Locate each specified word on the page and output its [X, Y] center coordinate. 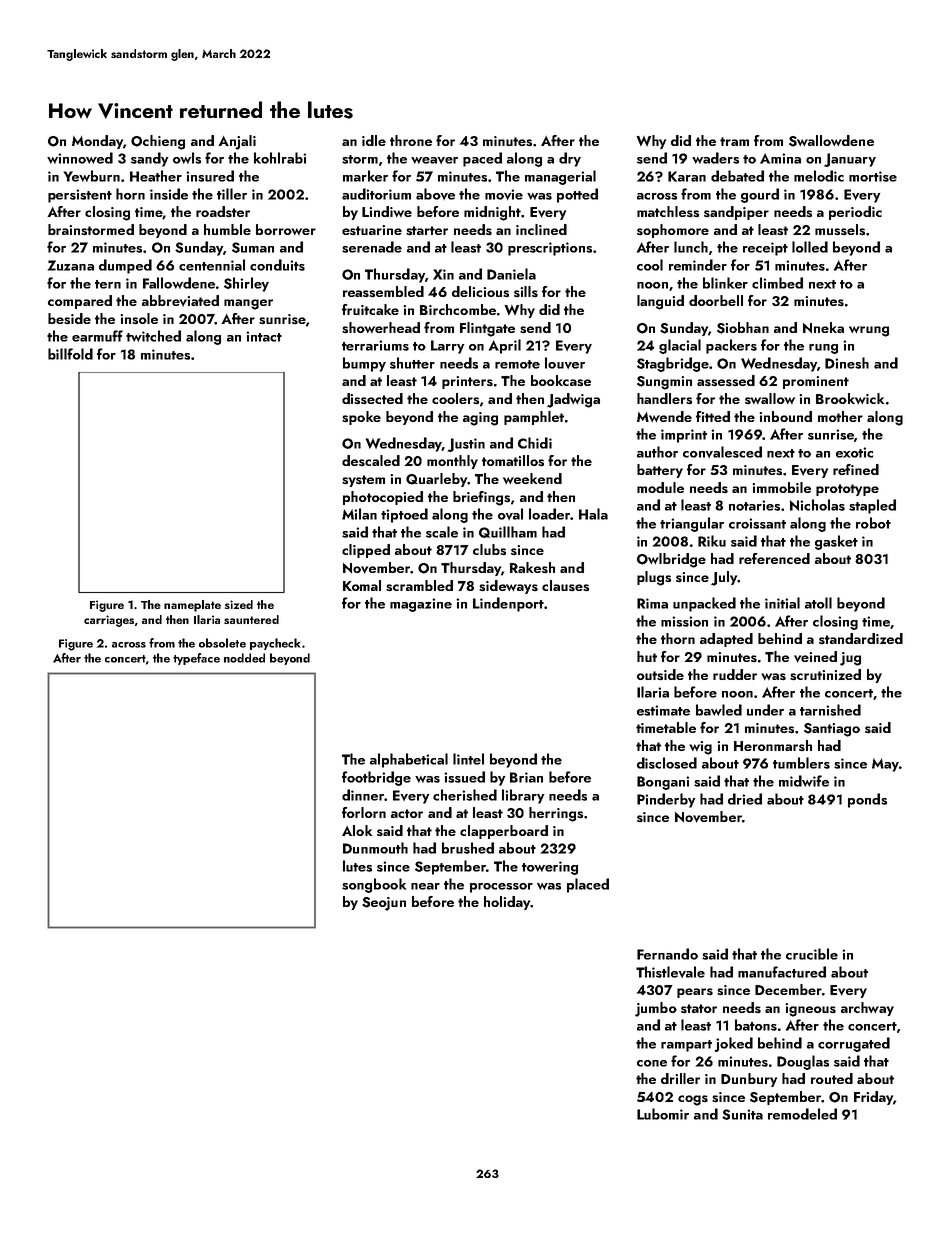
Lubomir [663, 1114]
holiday [507, 903]
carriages [109, 621]
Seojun [384, 904]
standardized [861, 638]
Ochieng [158, 142]
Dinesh [847, 363]
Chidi [535, 443]
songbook [374, 885]
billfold [70, 354]
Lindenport [508, 604]
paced [482, 159]
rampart [686, 1046]
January [850, 160]
